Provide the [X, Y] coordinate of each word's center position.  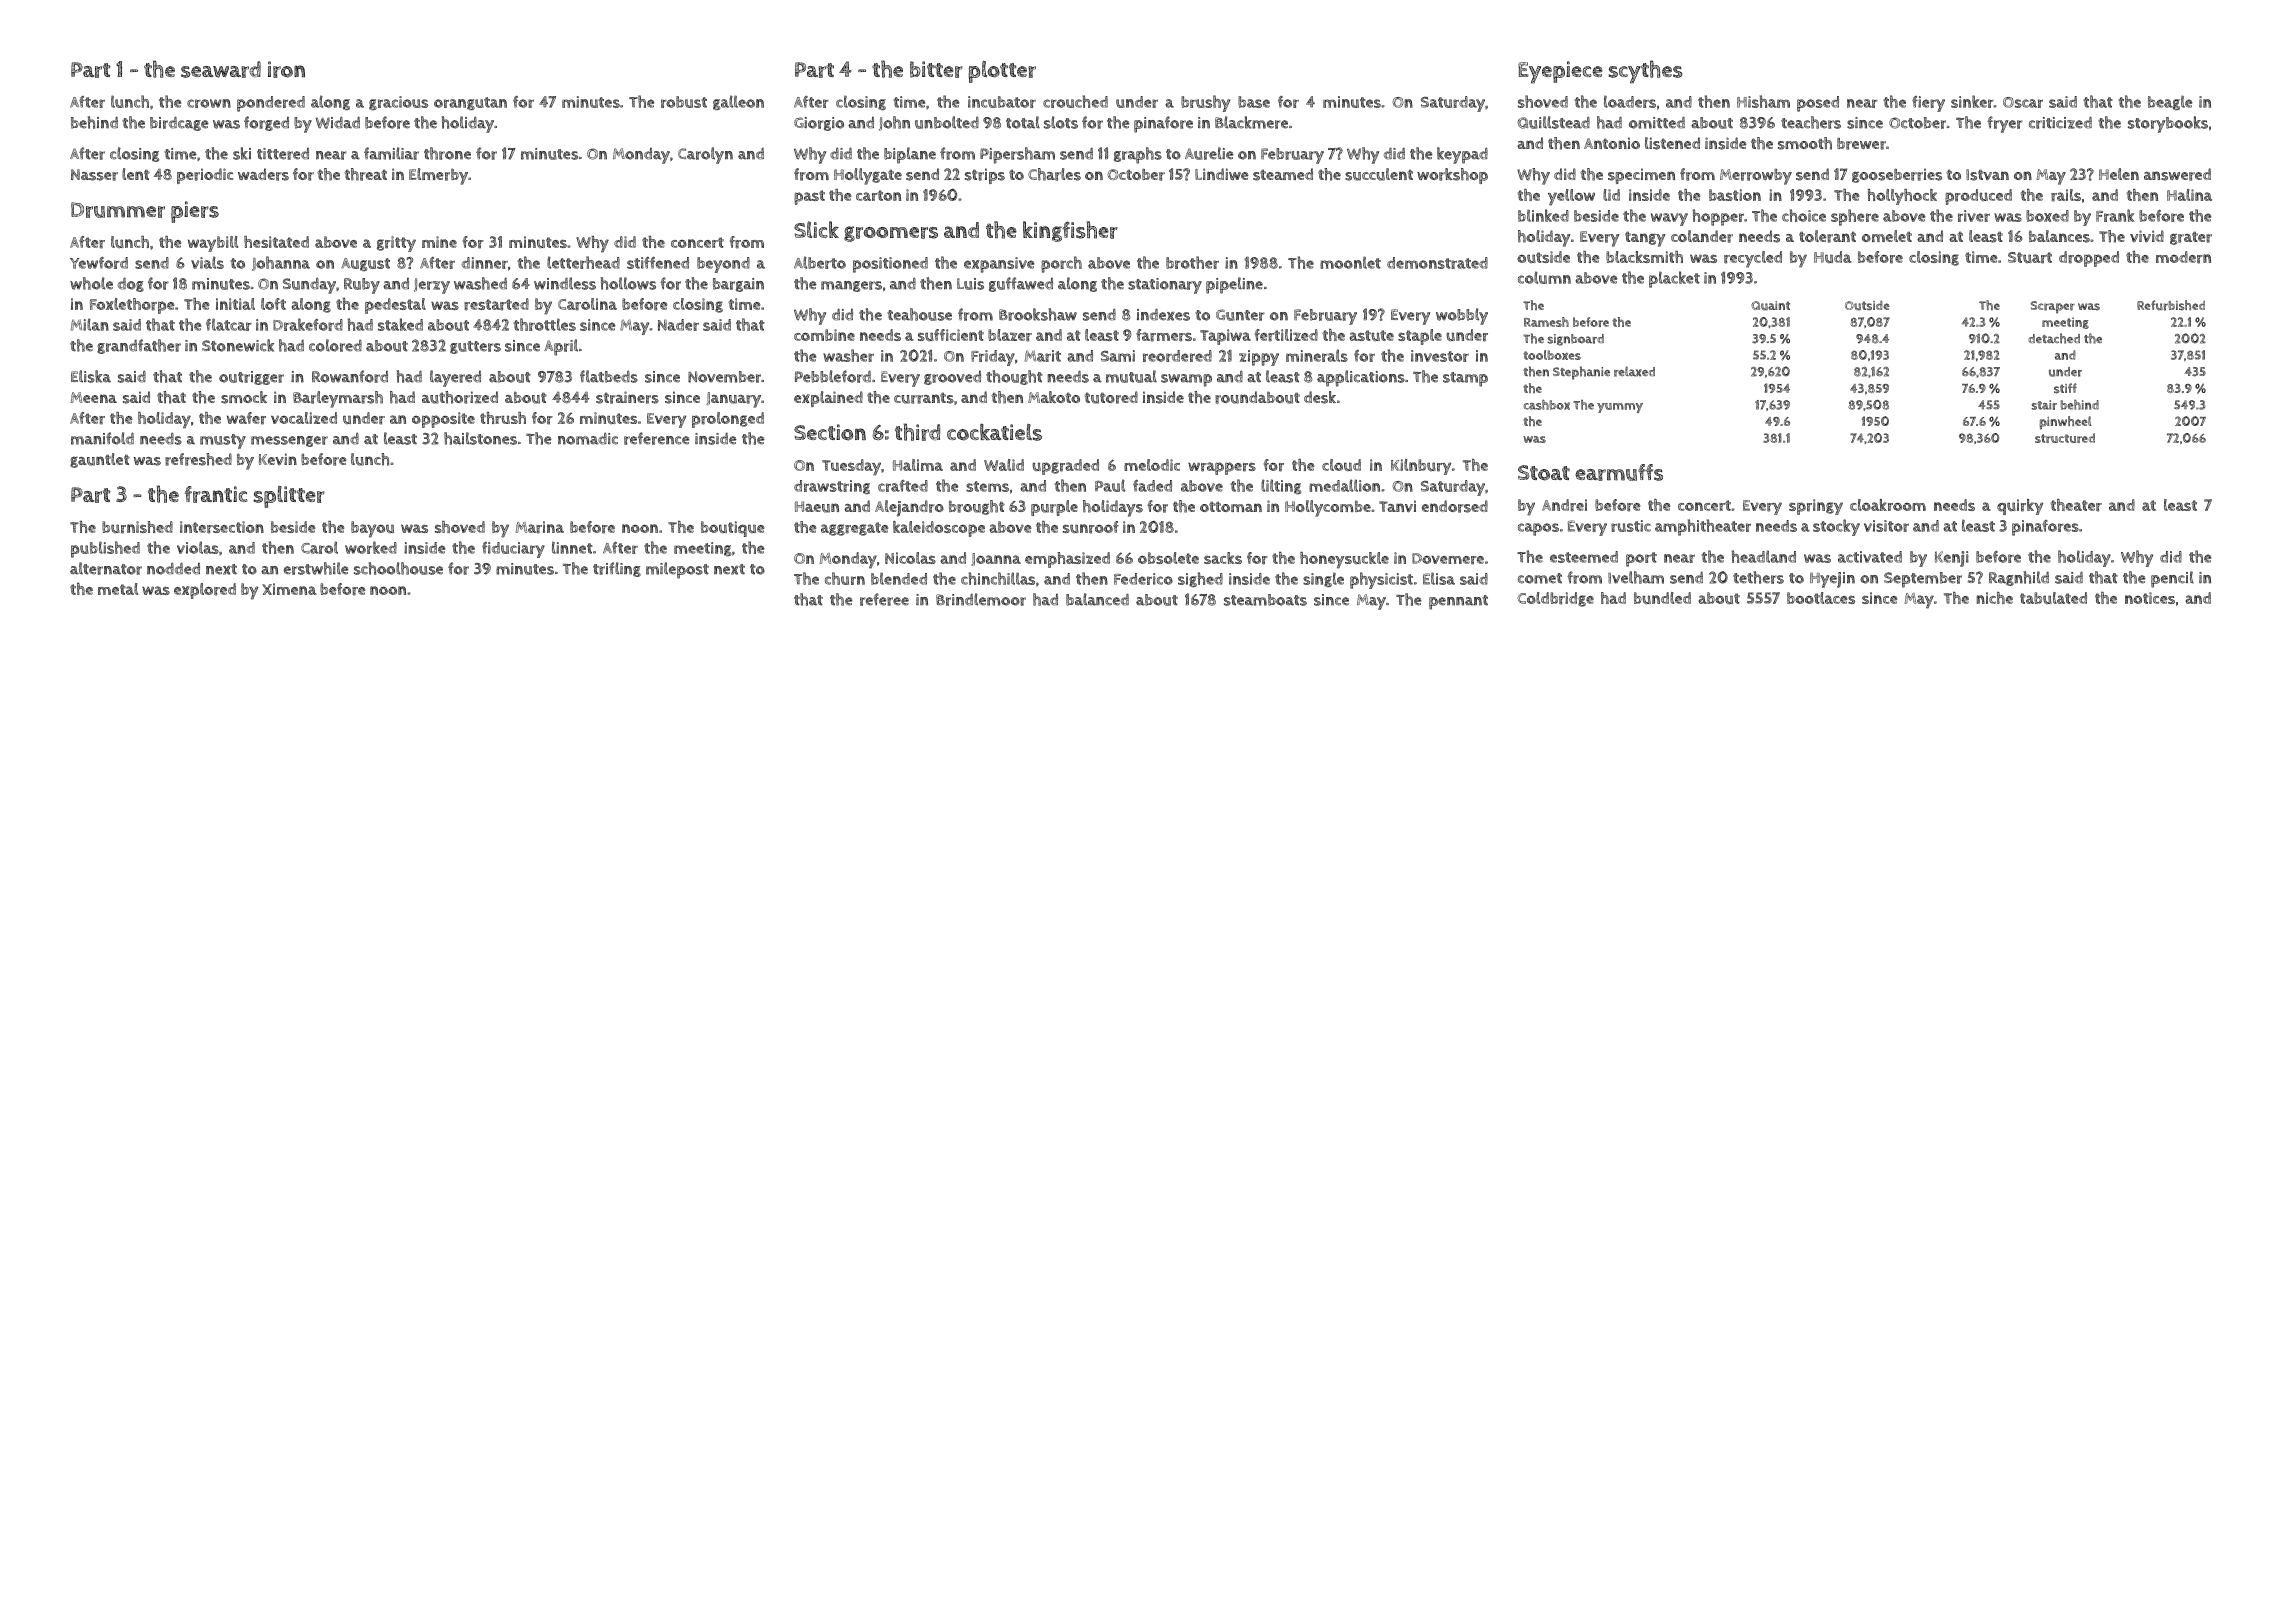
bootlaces [1821, 598]
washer [848, 355]
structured [2065, 438]
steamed [1283, 174]
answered [2177, 174]
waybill [213, 244]
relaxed [1634, 371]
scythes [1646, 72]
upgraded [1065, 467]
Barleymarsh [338, 399]
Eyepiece [1560, 72]
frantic [216, 494]
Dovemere [1448, 559]
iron [286, 69]
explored [205, 591]
